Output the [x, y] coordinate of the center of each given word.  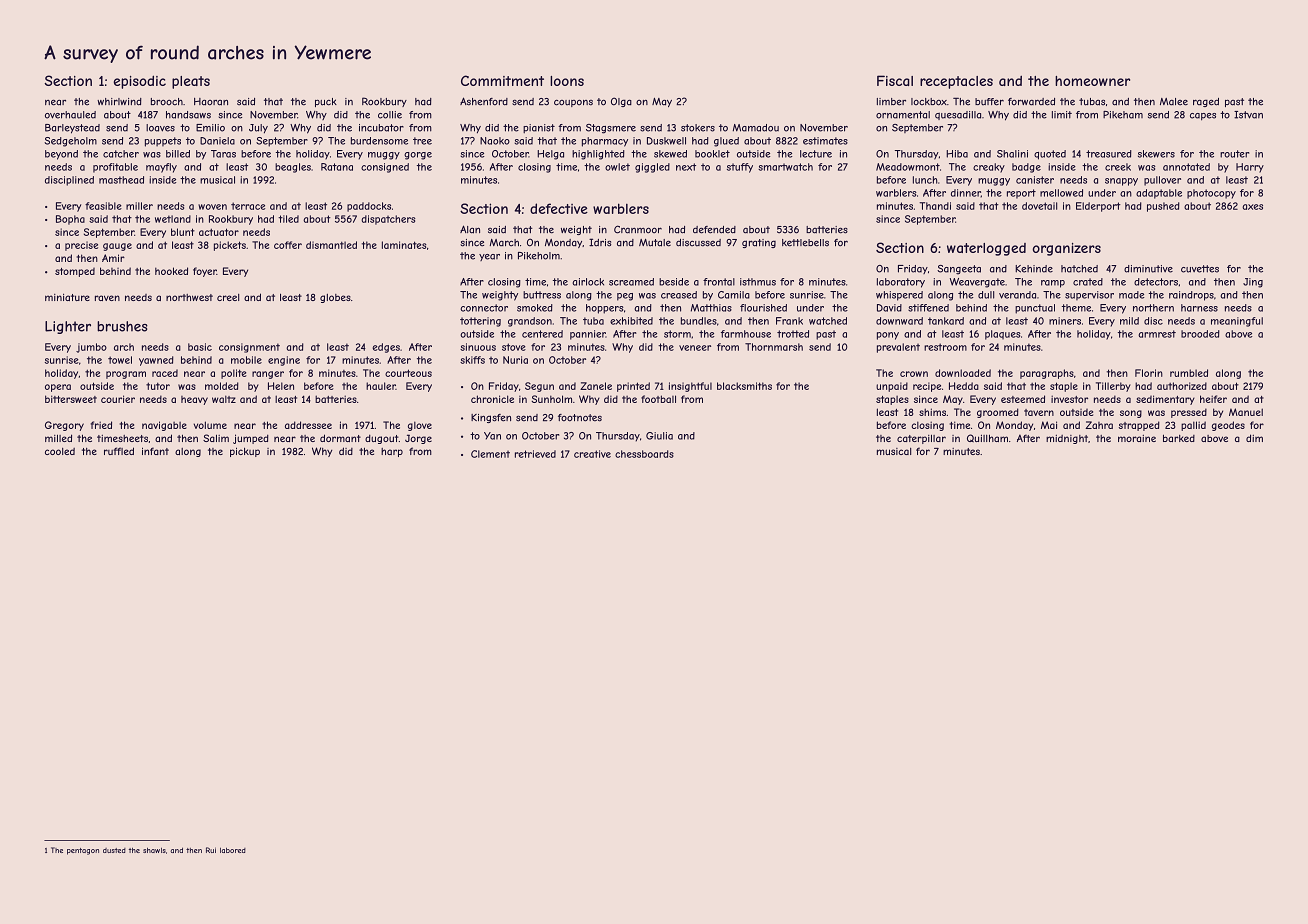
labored [233, 850]
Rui [211, 850]
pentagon [83, 851]
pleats [191, 82]
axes [1252, 207]
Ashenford [484, 101]
